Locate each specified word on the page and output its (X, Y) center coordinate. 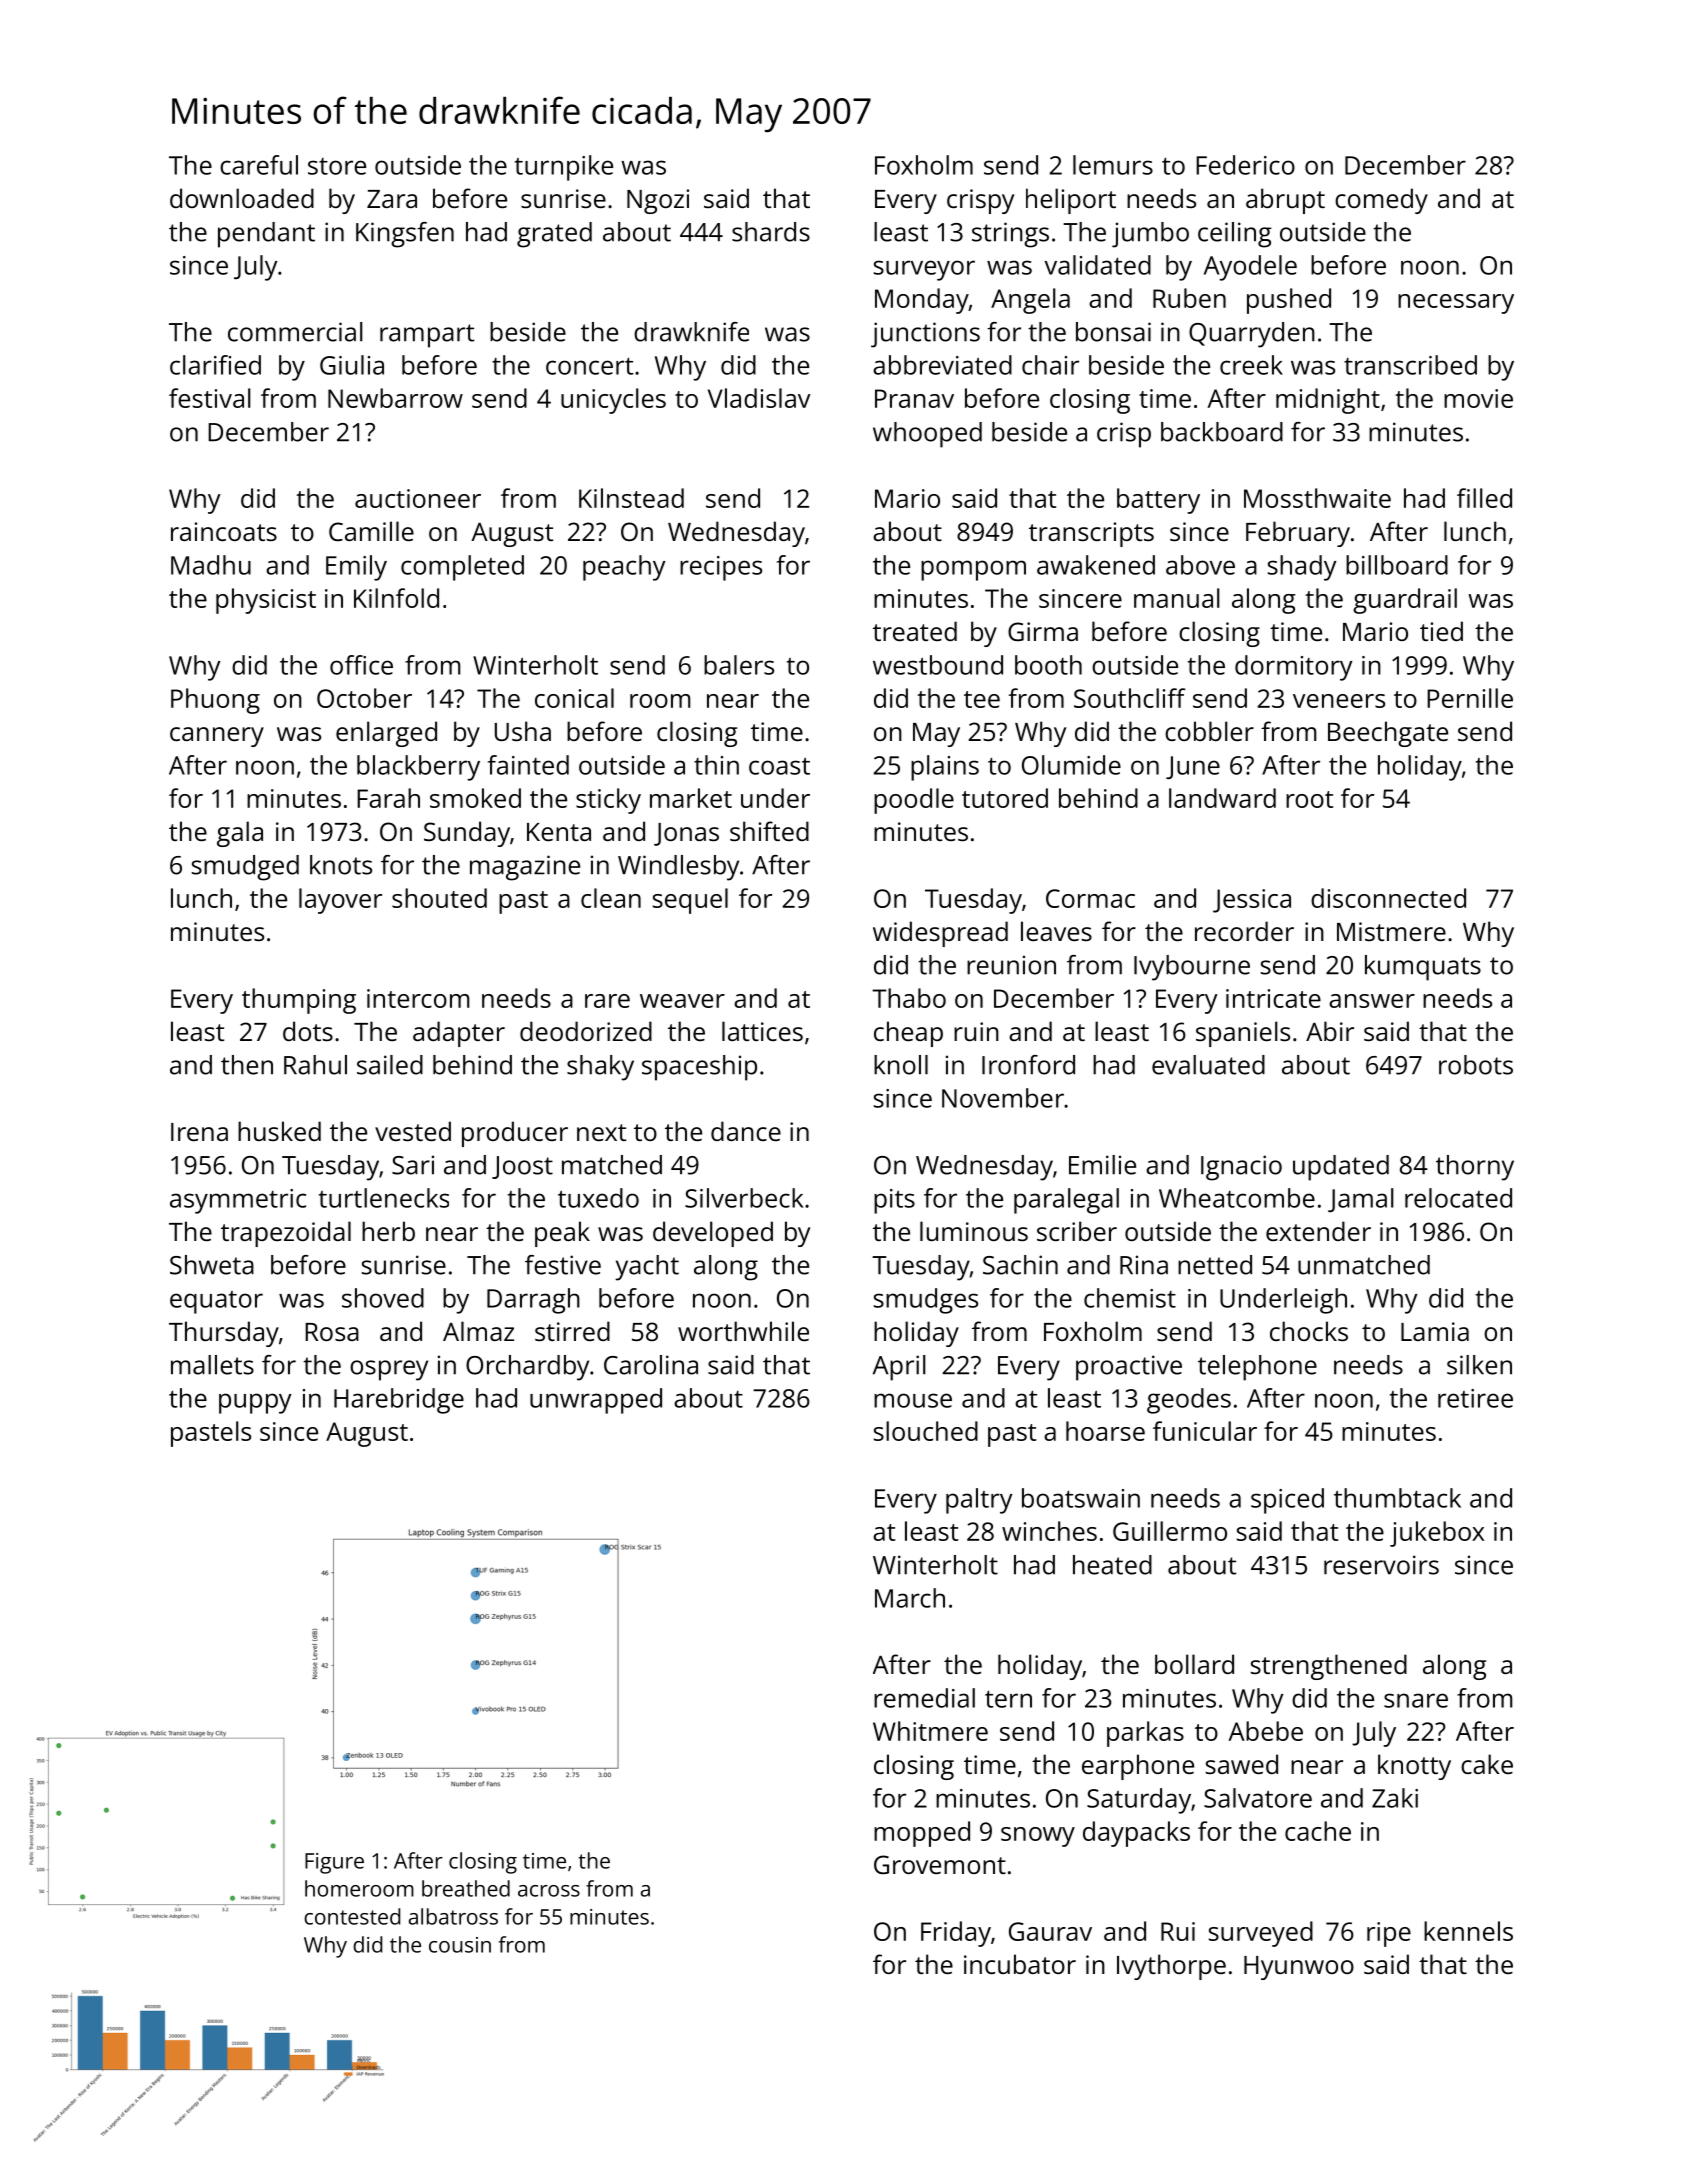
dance (746, 1131)
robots (1476, 1065)
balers (739, 665)
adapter (459, 1034)
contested (352, 1916)
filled (1484, 498)
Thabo (909, 998)
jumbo (1150, 235)
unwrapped (596, 1401)
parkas (1145, 1734)
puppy (255, 1403)
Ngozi (658, 201)
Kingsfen (405, 235)
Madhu (211, 565)
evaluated (1208, 1065)
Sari (413, 1165)
